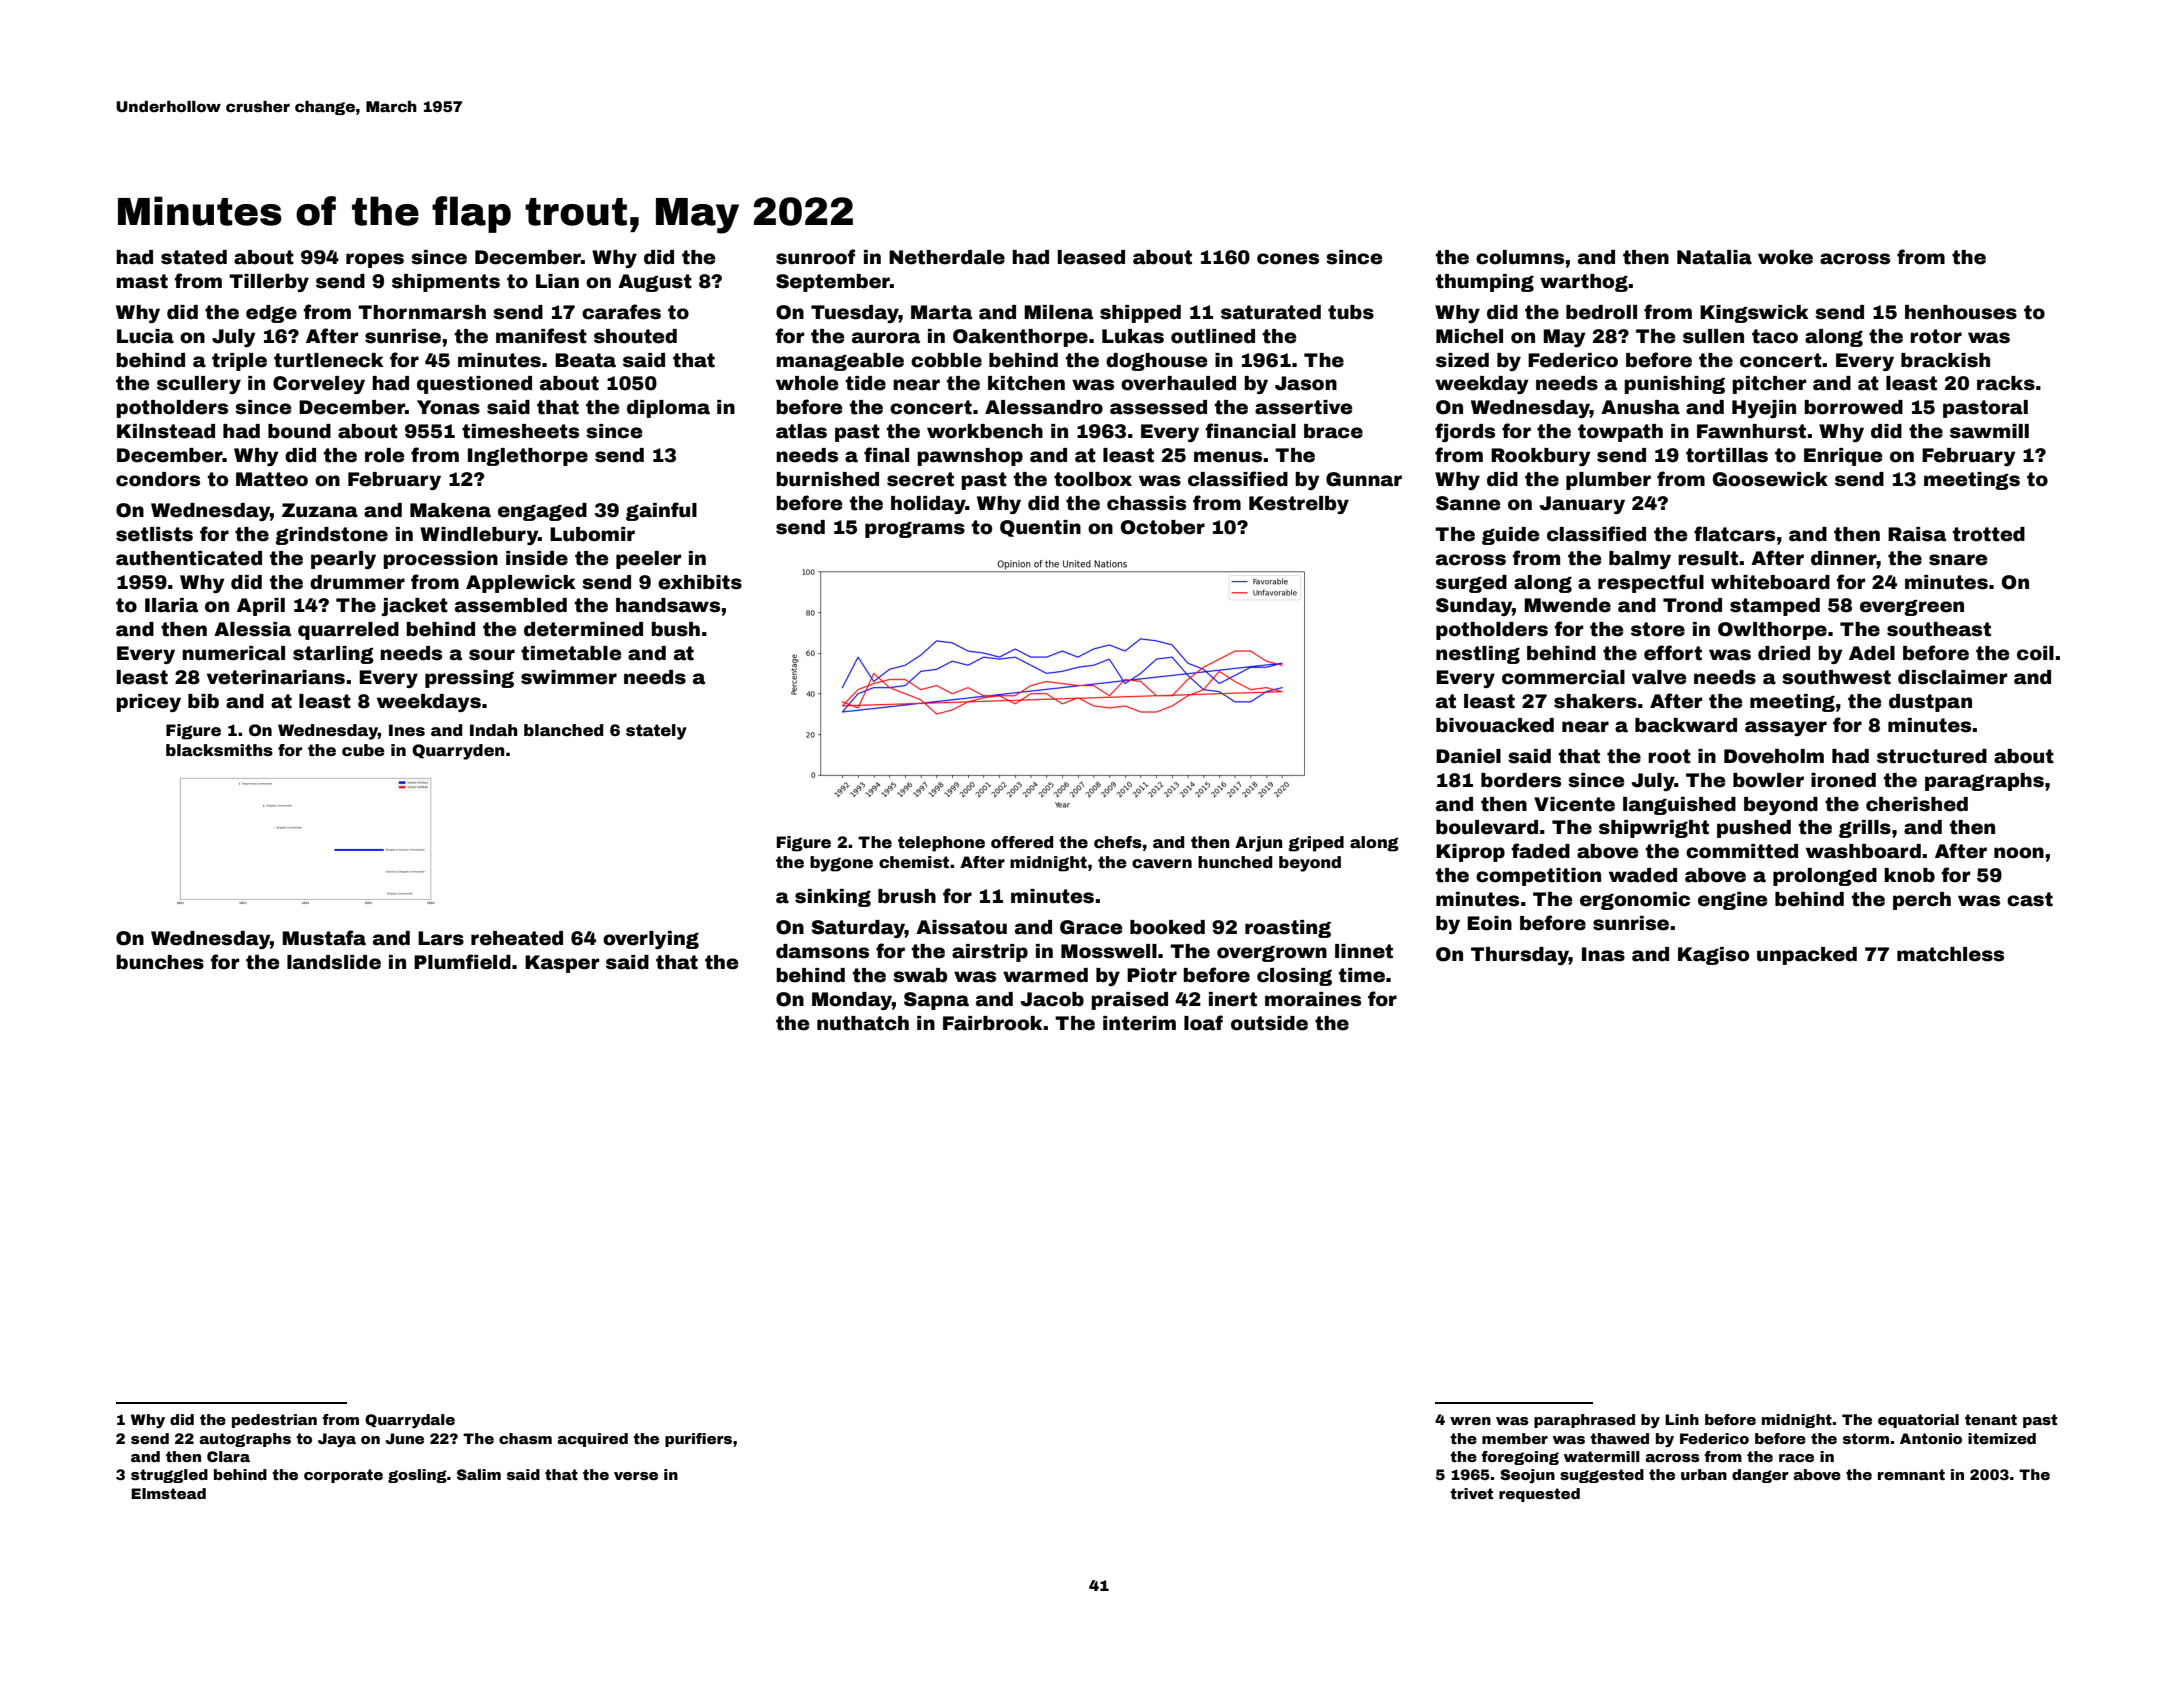 This document has width=2178, height=1683. What do you see at coordinates (1091, 257) in the document?
I see `leased` at bounding box center [1091, 257].
